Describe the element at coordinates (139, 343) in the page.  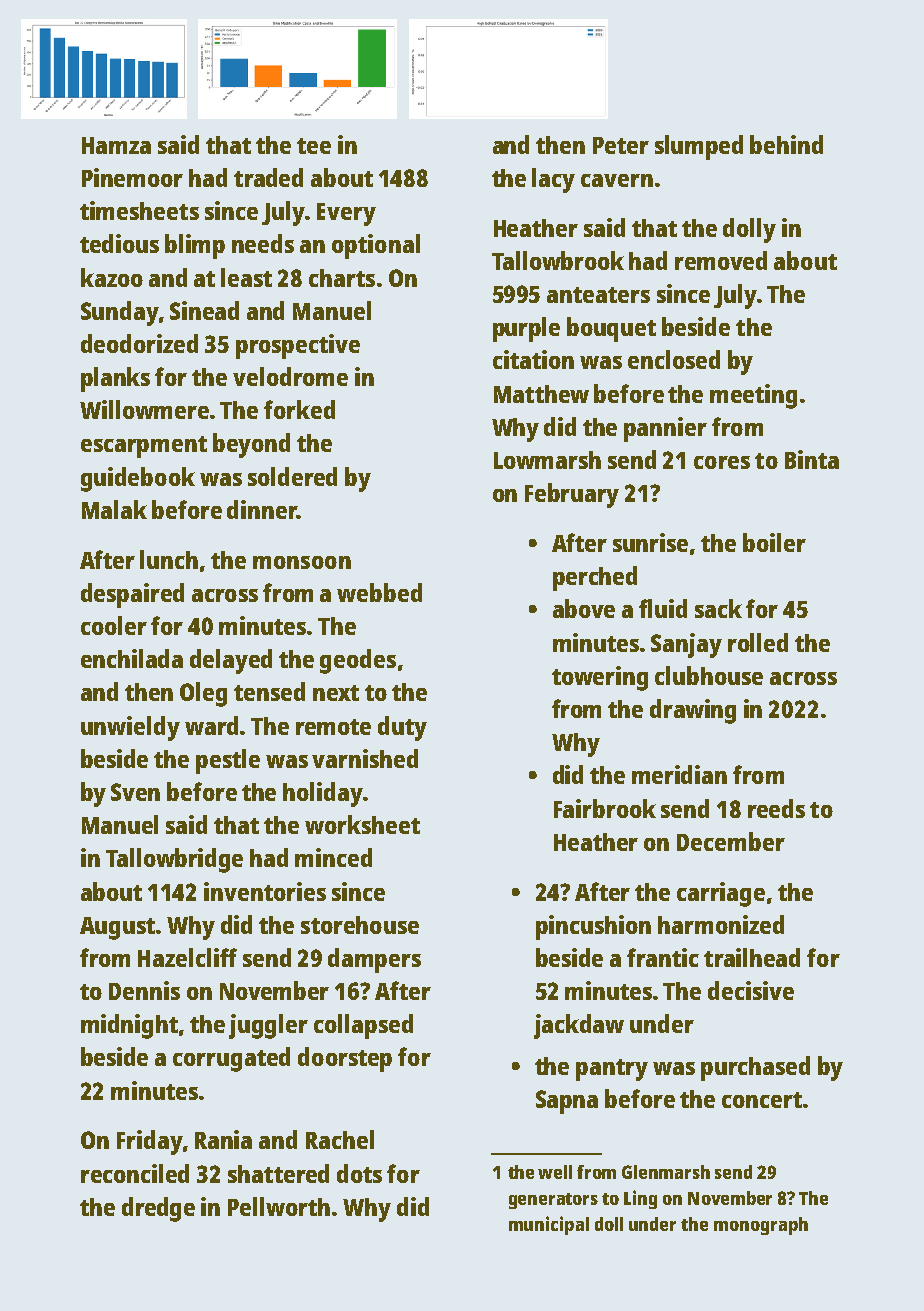
I see `deodorized` at that location.
